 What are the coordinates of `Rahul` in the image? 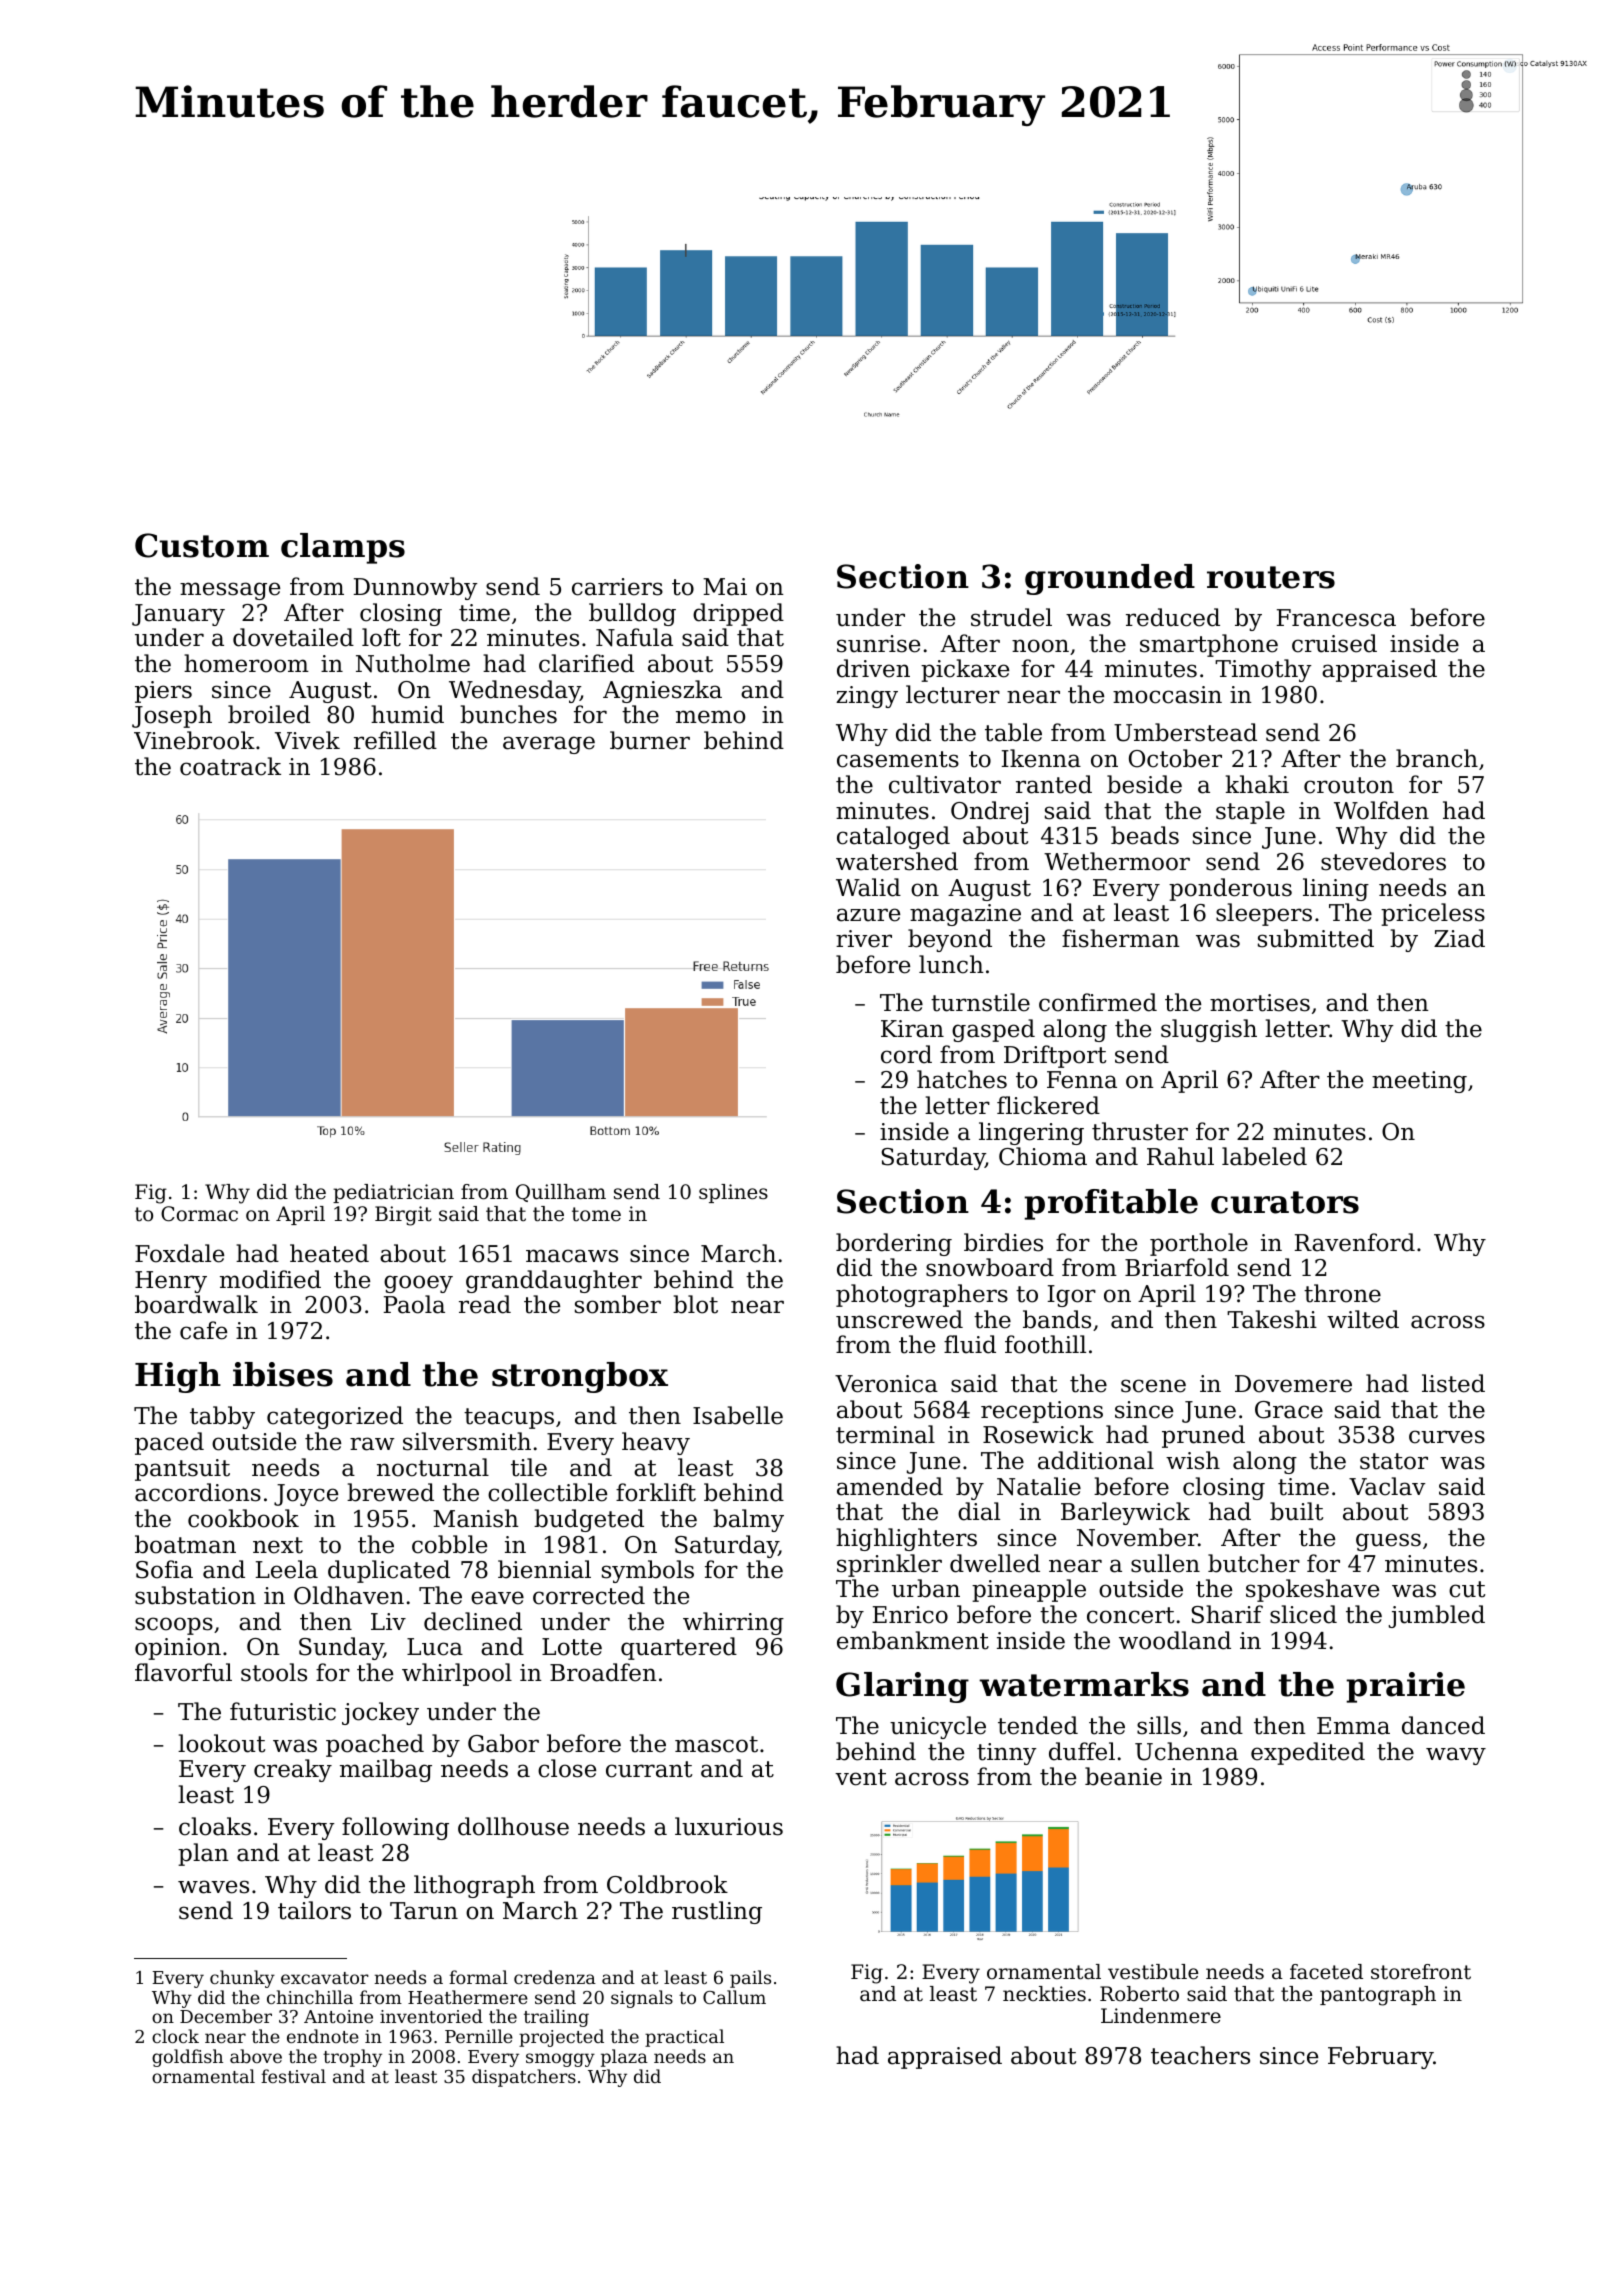 It's located at (1180, 1156).
